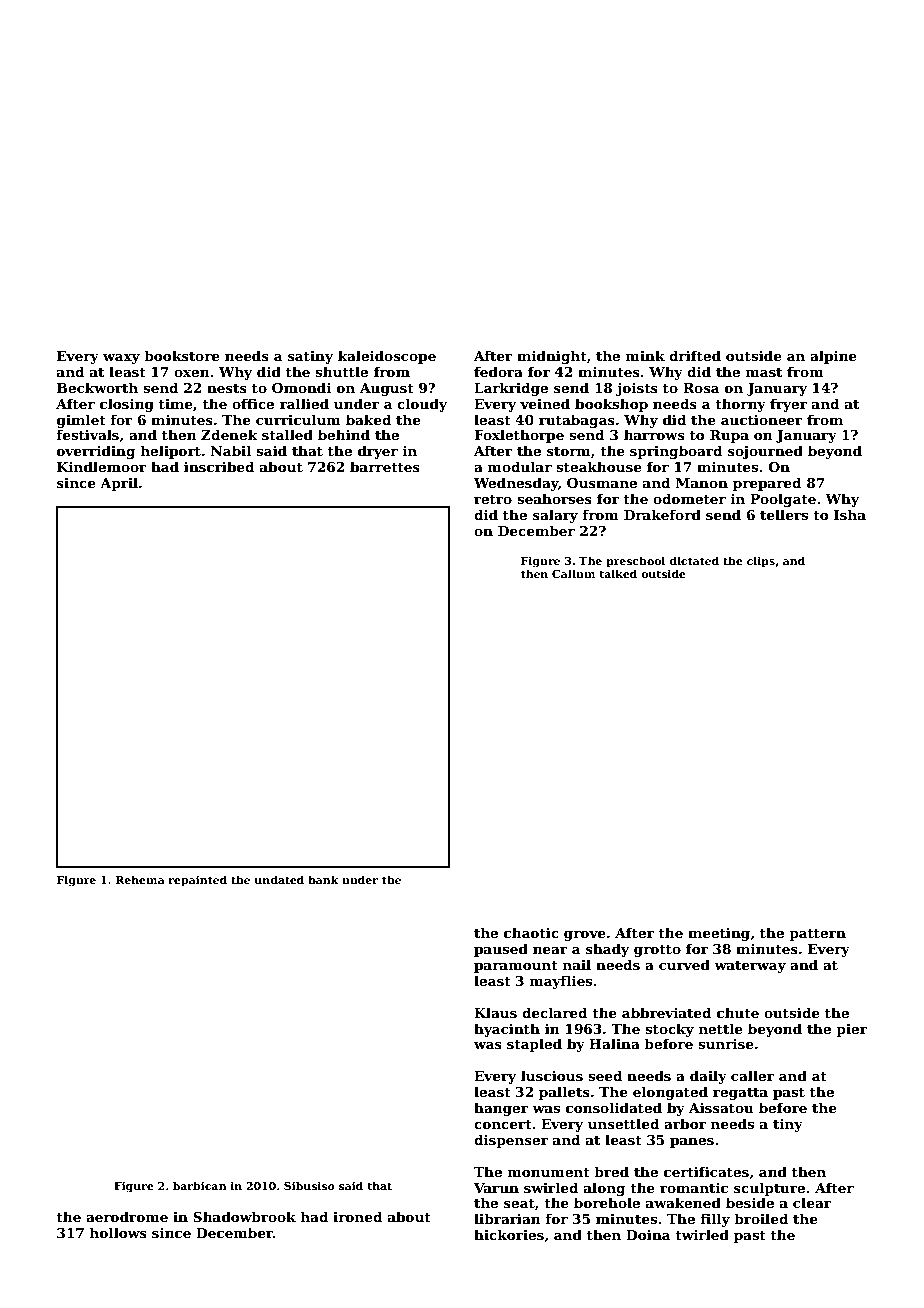 The width and height of the screenshot is (924, 1308). I want to click on hanger, so click(501, 1109).
